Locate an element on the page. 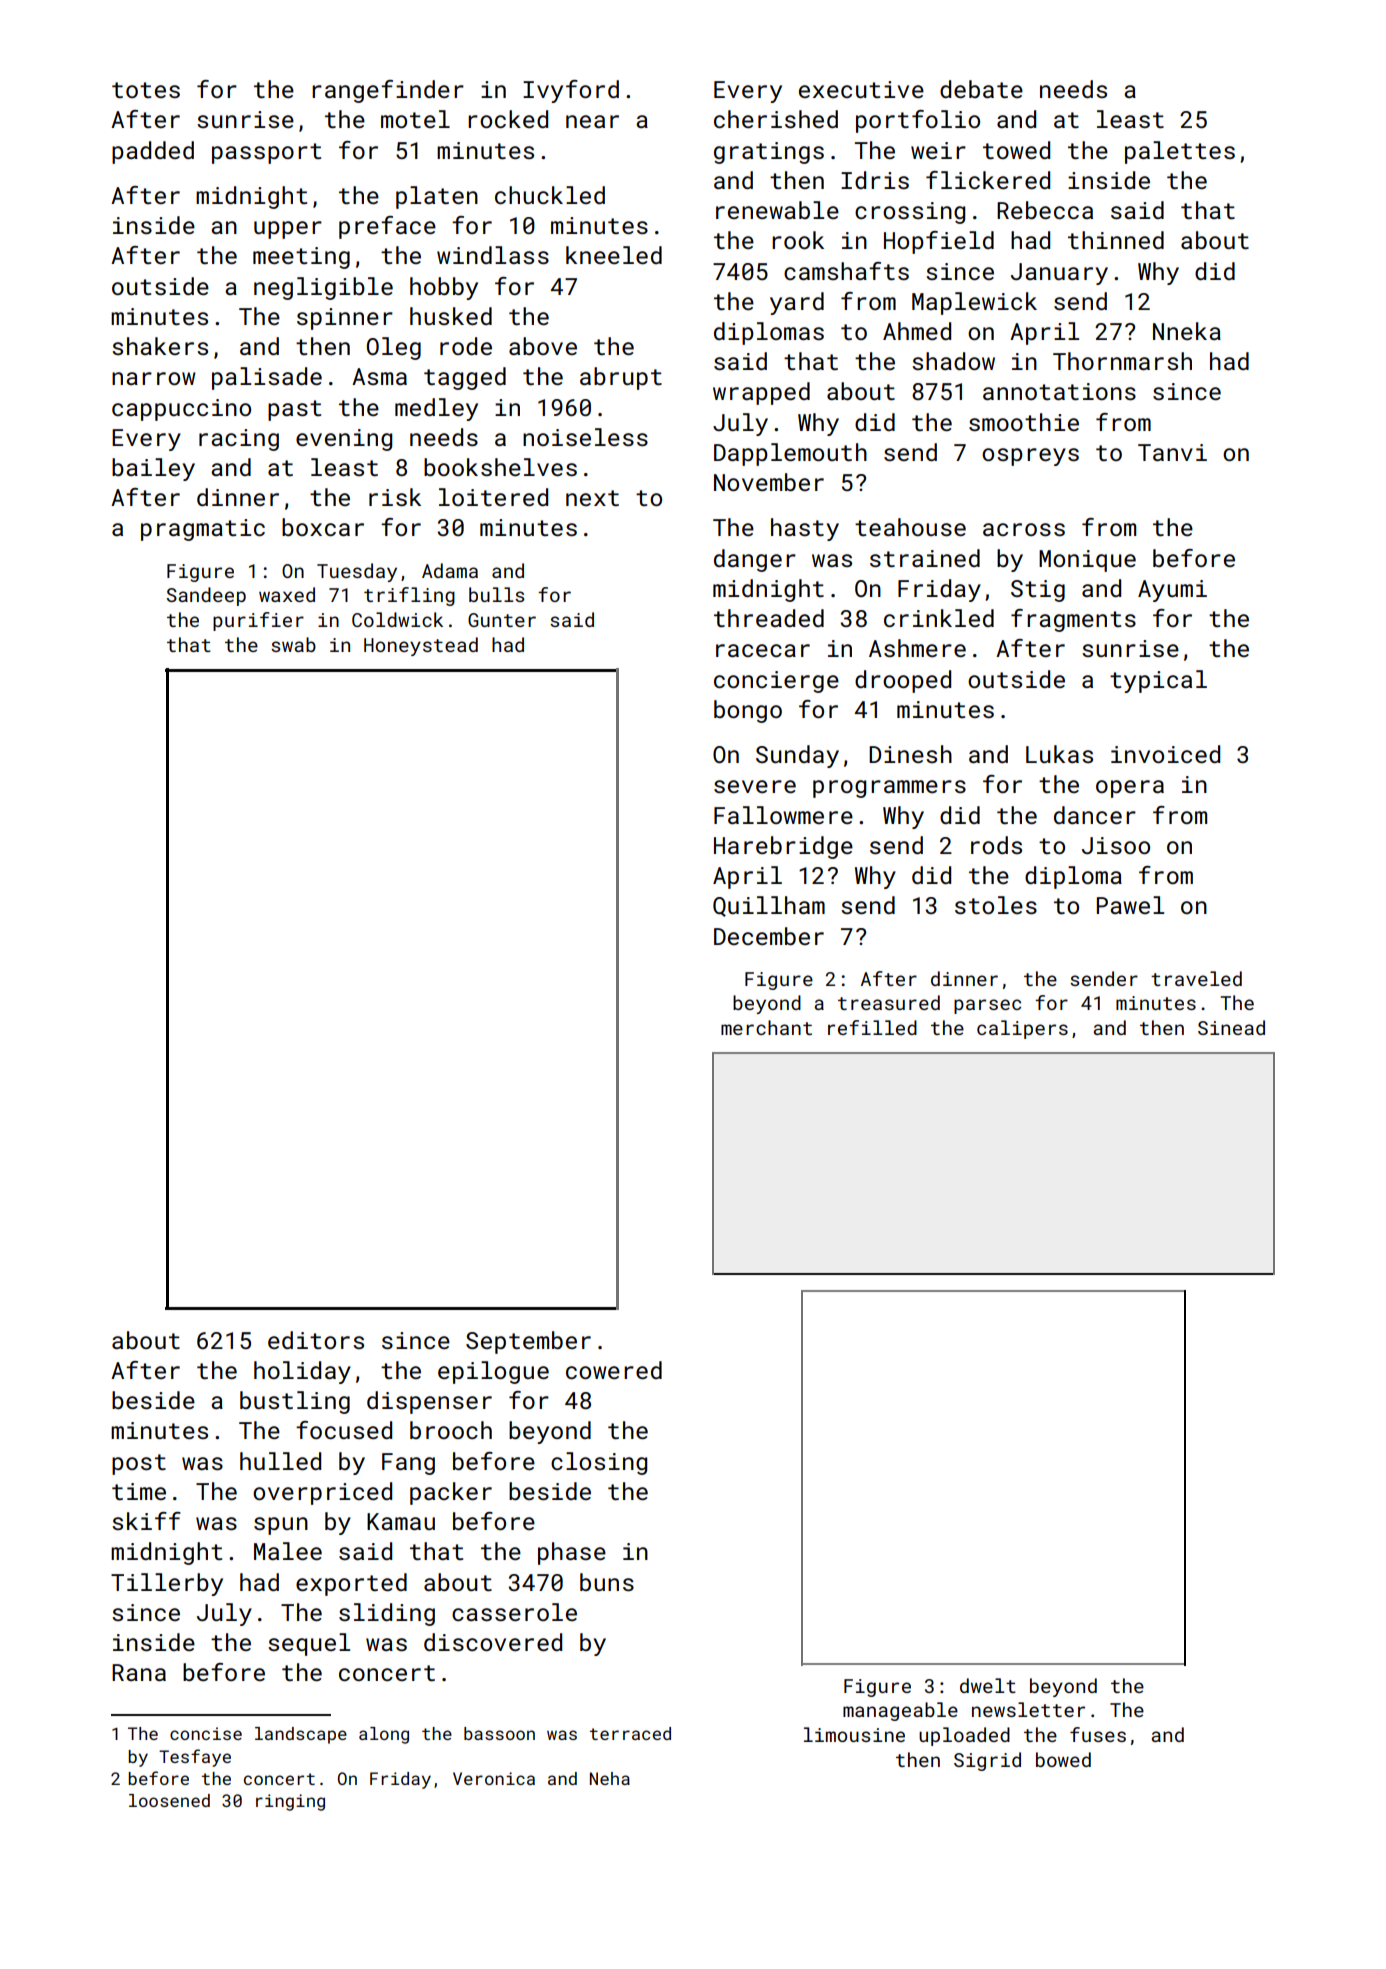 The image size is (1386, 1969). preface is located at coordinates (387, 227).
